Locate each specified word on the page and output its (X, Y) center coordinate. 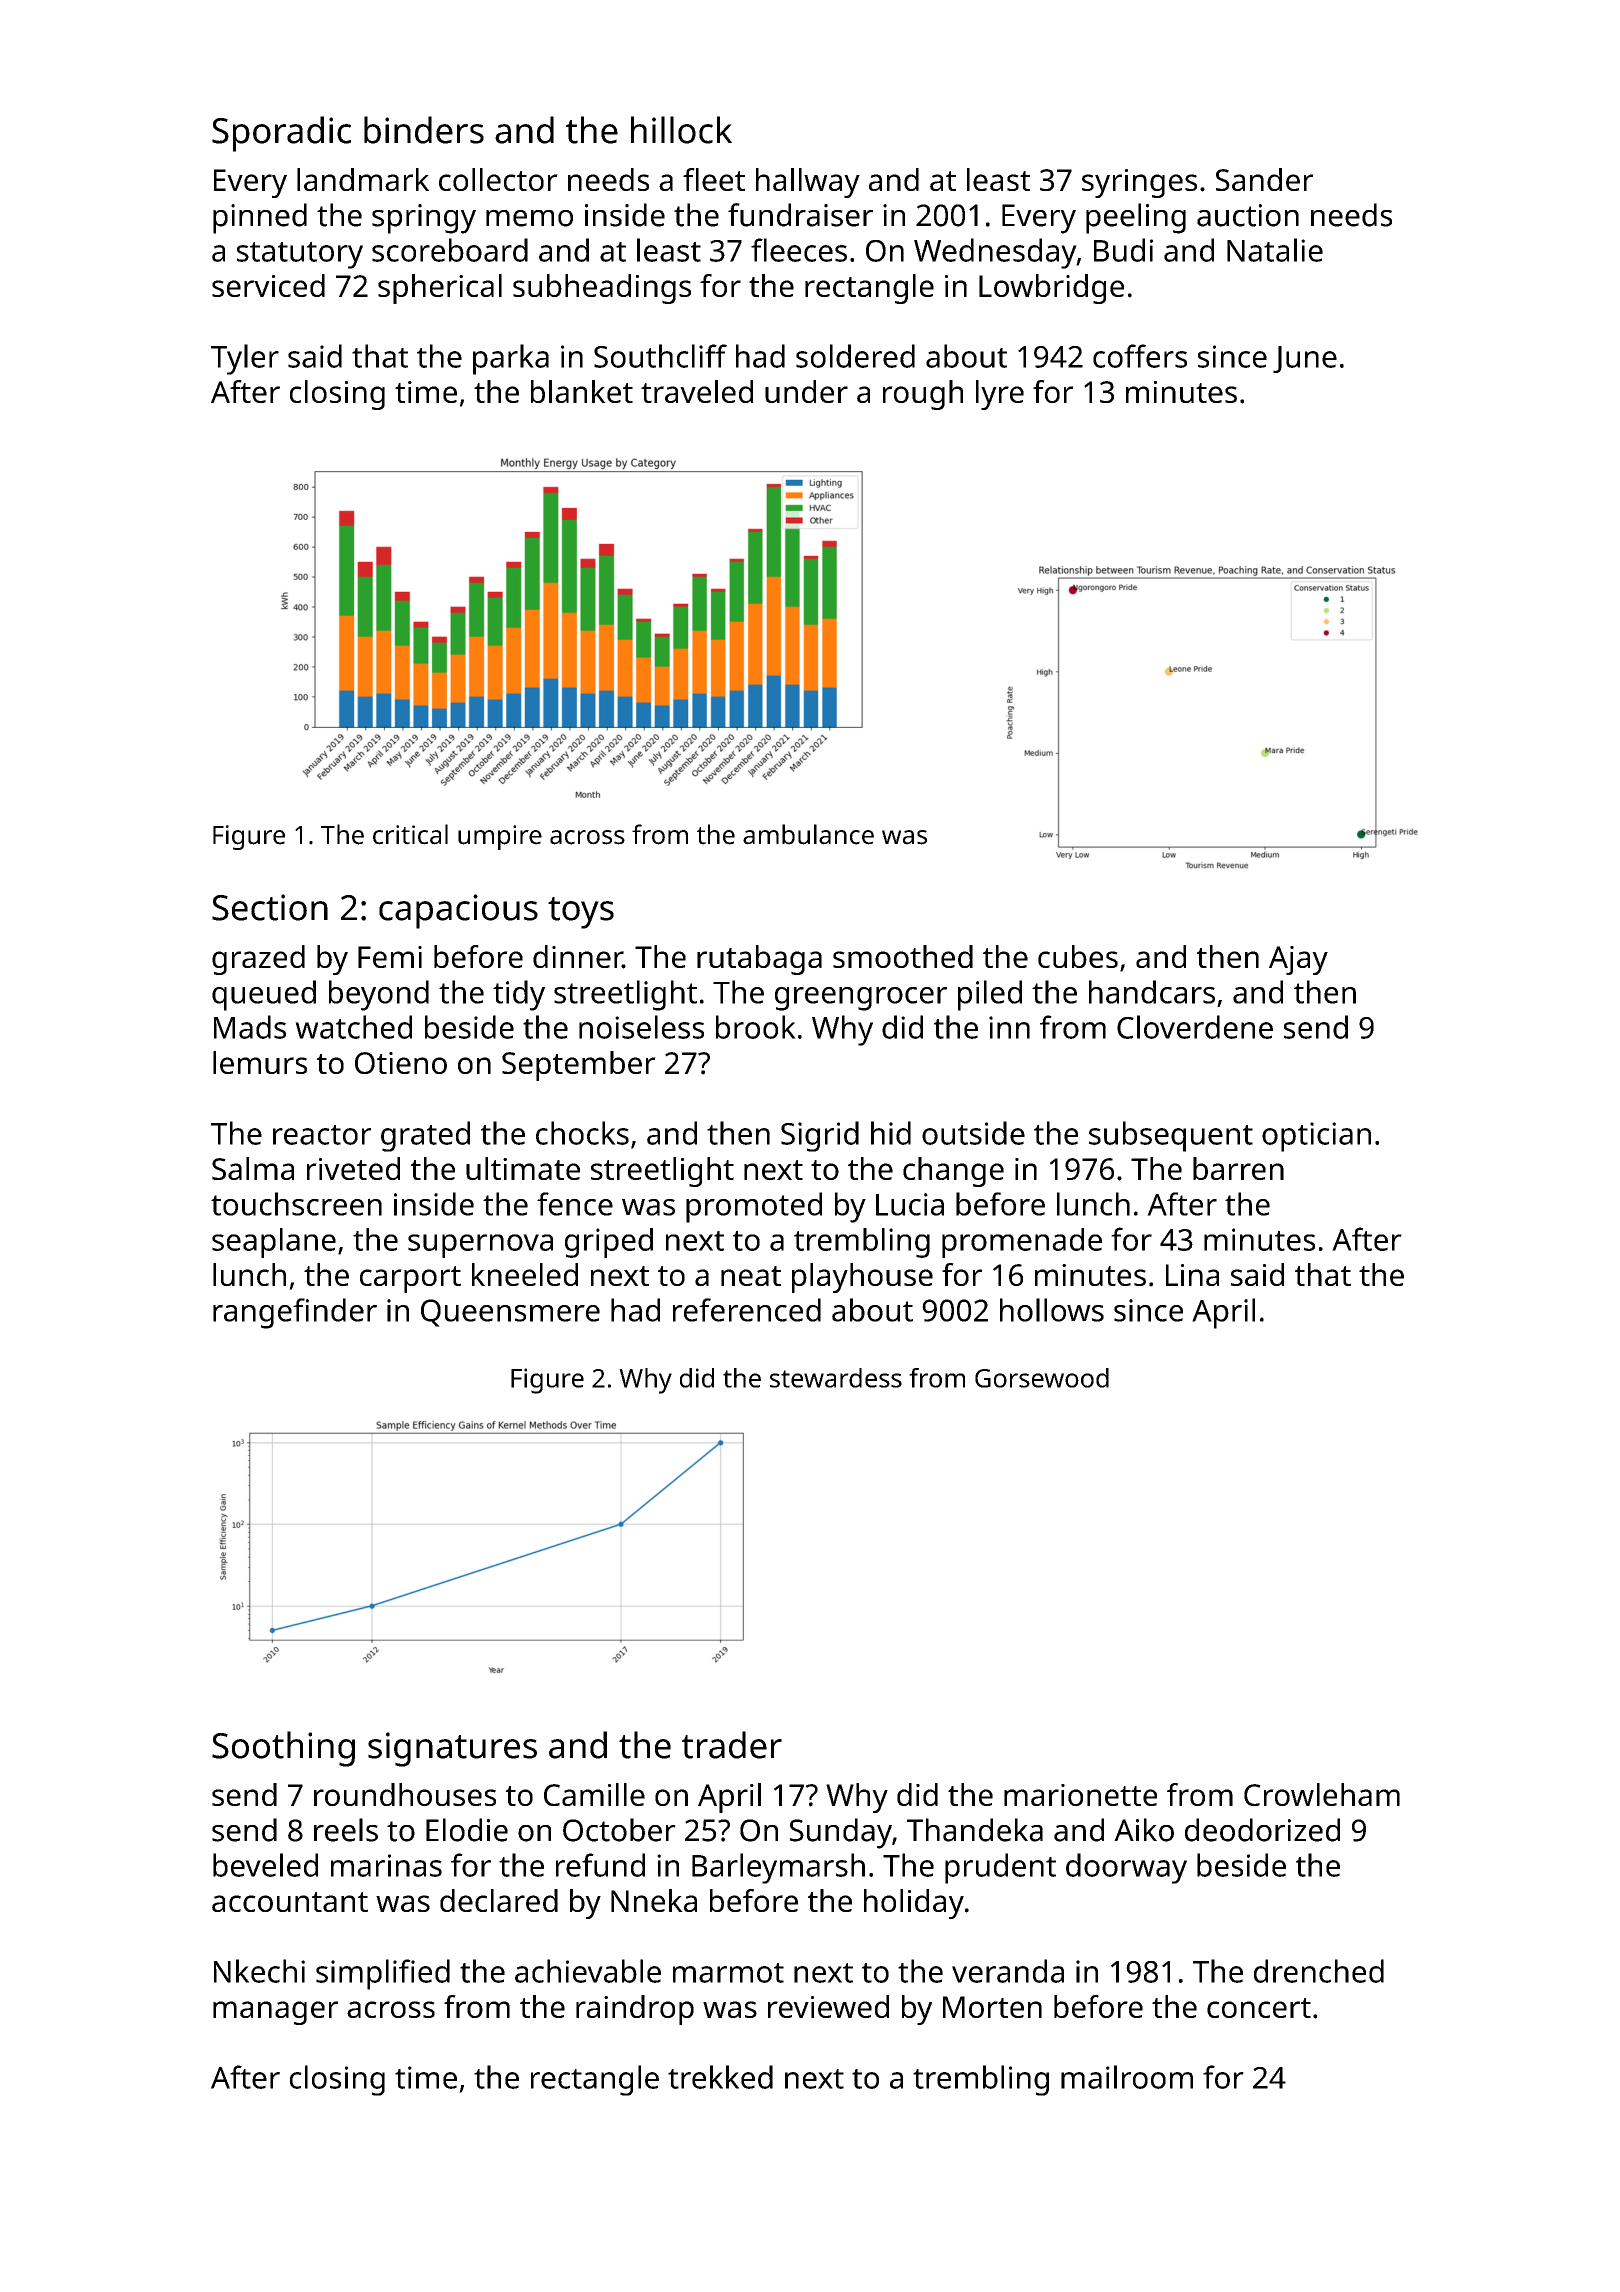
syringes (1139, 183)
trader (732, 1745)
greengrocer (861, 999)
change (953, 1172)
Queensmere (510, 1313)
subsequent (1171, 1136)
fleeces (799, 250)
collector (498, 179)
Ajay (1298, 960)
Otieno (401, 1063)
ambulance (808, 834)
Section (270, 907)
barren (1238, 1168)
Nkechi (259, 1971)
